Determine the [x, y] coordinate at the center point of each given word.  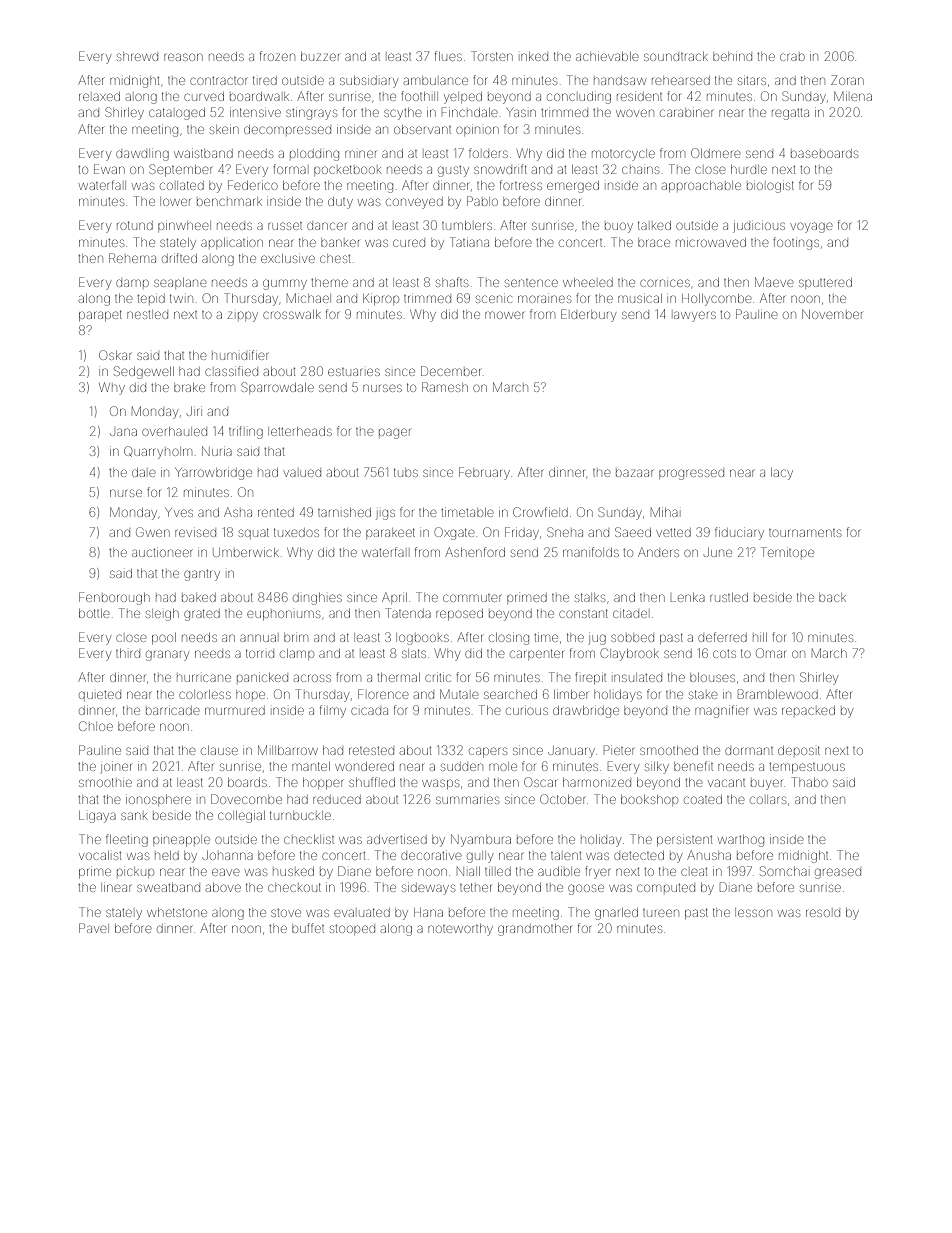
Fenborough [114, 598]
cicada [369, 711]
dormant [749, 751]
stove [286, 913]
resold [823, 913]
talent [566, 856]
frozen [277, 56]
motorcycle [623, 155]
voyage [811, 227]
